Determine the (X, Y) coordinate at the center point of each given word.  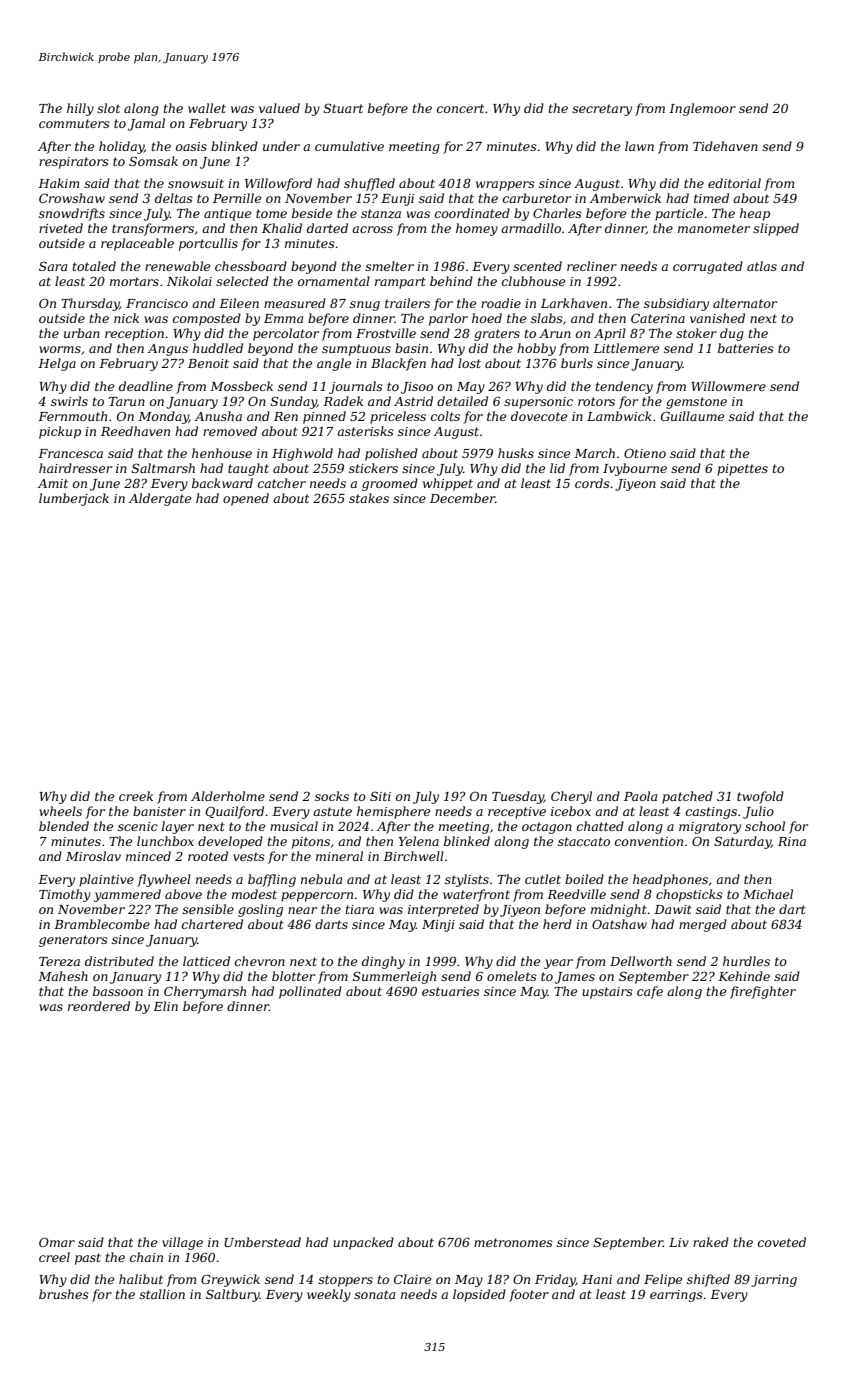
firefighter (763, 992)
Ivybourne (635, 469)
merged (703, 925)
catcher (282, 483)
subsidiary (676, 304)
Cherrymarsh (205, 992)
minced (148, 856)
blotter (293, 976)
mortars (134, 281)
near (302, 910)
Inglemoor (702, 109)
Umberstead (262, 1242)
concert (460, 108)
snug (365, 306)
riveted (61, 228)
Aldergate (160, 499)
